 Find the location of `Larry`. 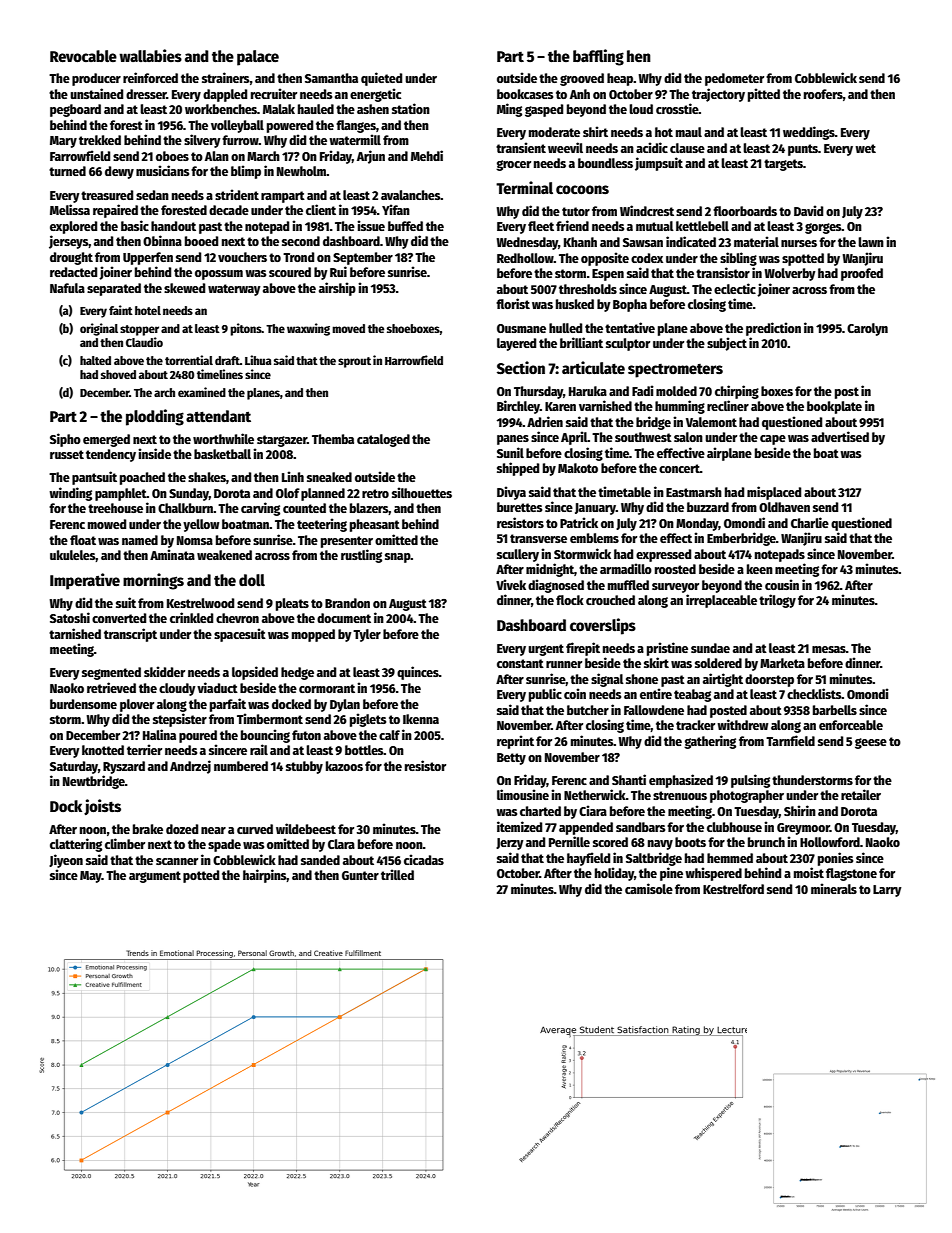

Larry is located at coordinates (887, 891).
